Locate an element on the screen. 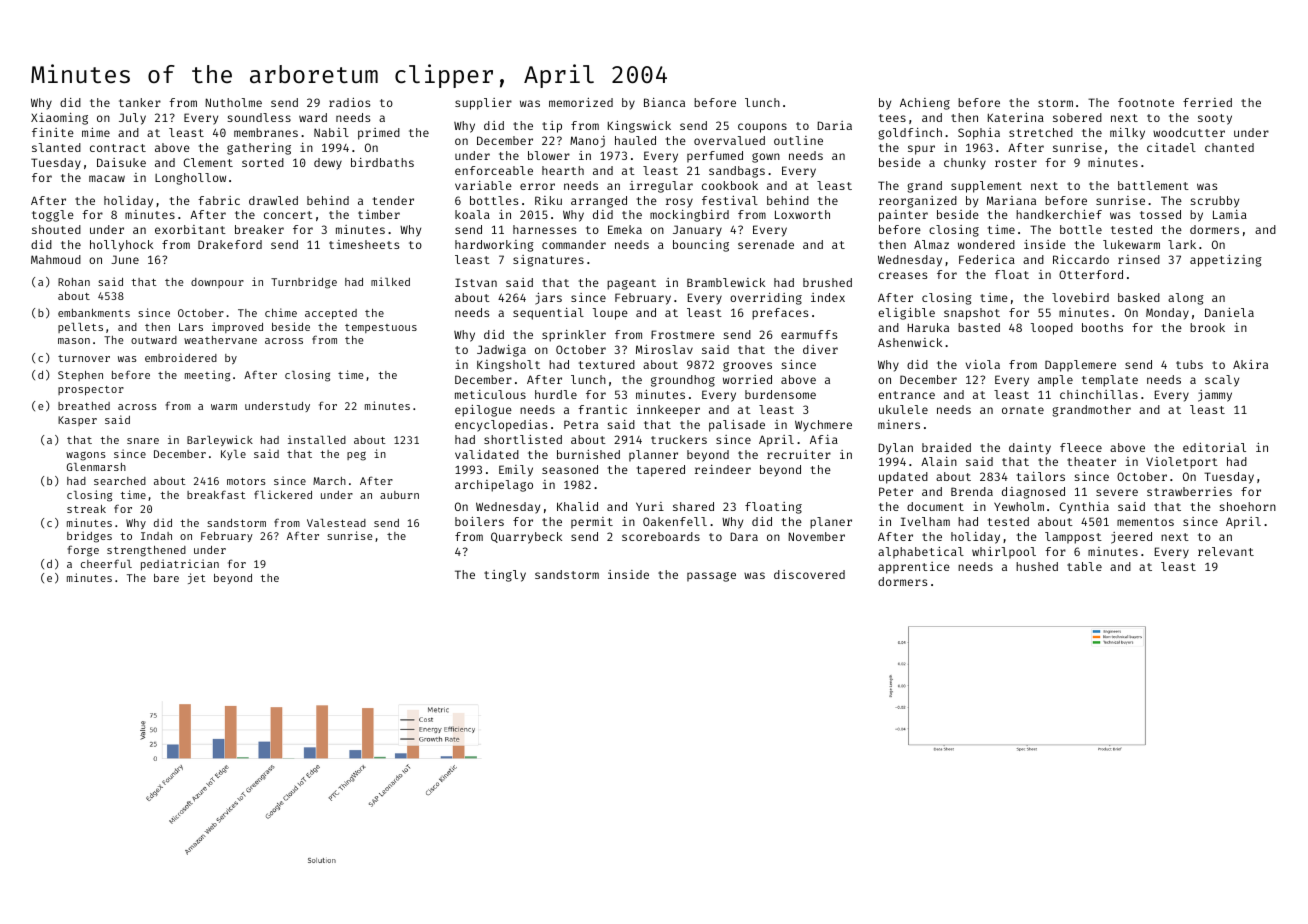 This screenshot has height=924, width=1308. ornate is located at coordinates (1023, 410).
